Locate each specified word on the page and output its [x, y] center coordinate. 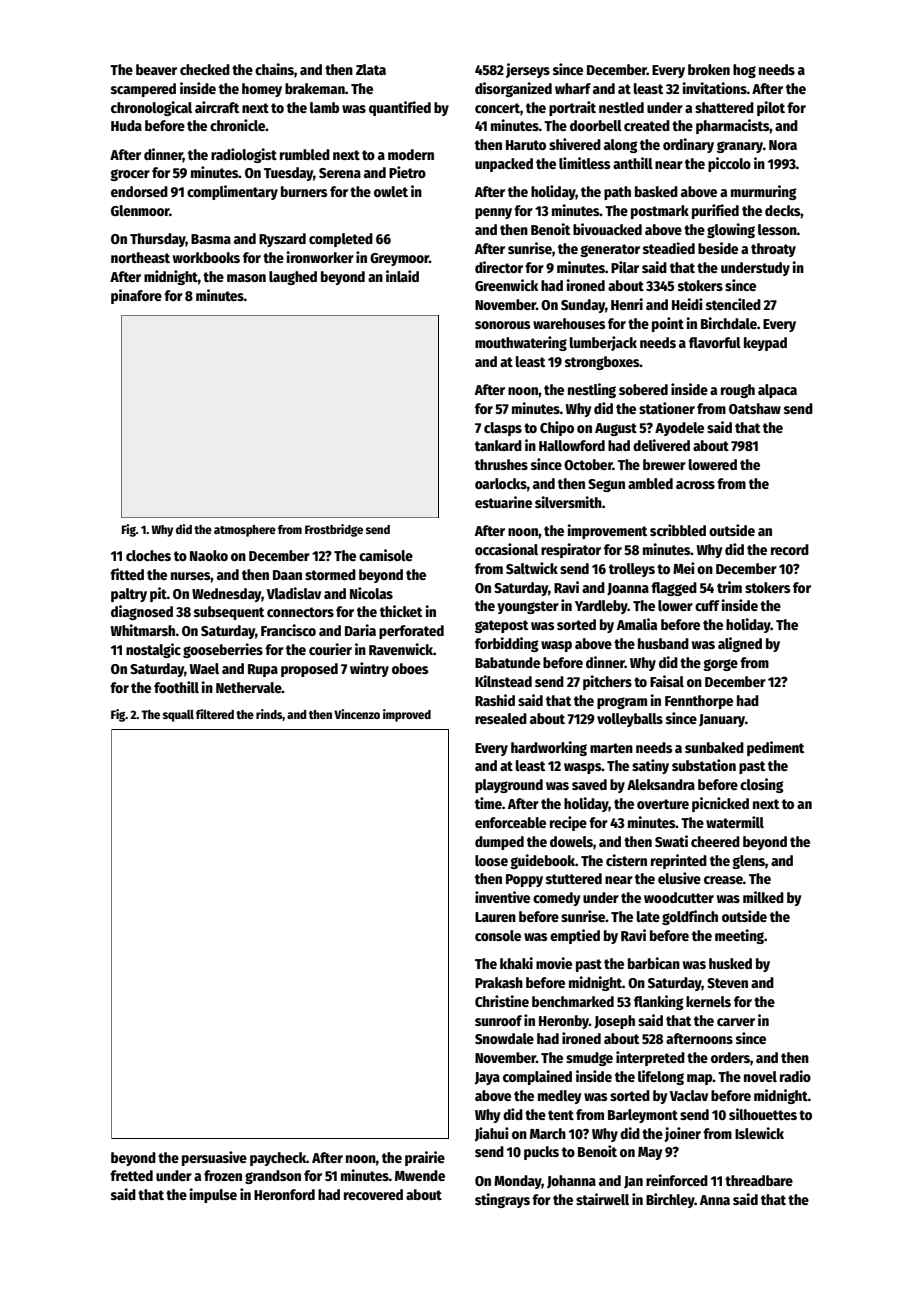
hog [744, 71]
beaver [156, 69]
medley [560, 1097]
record [790, 549]
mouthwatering [521, 343]
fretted [131, 1175]
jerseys [528, 70]
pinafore [136, 296]
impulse [213, 1195]
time [488, 803]
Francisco [288, 630]
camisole [386, 555]
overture [663, 804]
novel [760, 1076]
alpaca [777, 391]
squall [178, 716]
